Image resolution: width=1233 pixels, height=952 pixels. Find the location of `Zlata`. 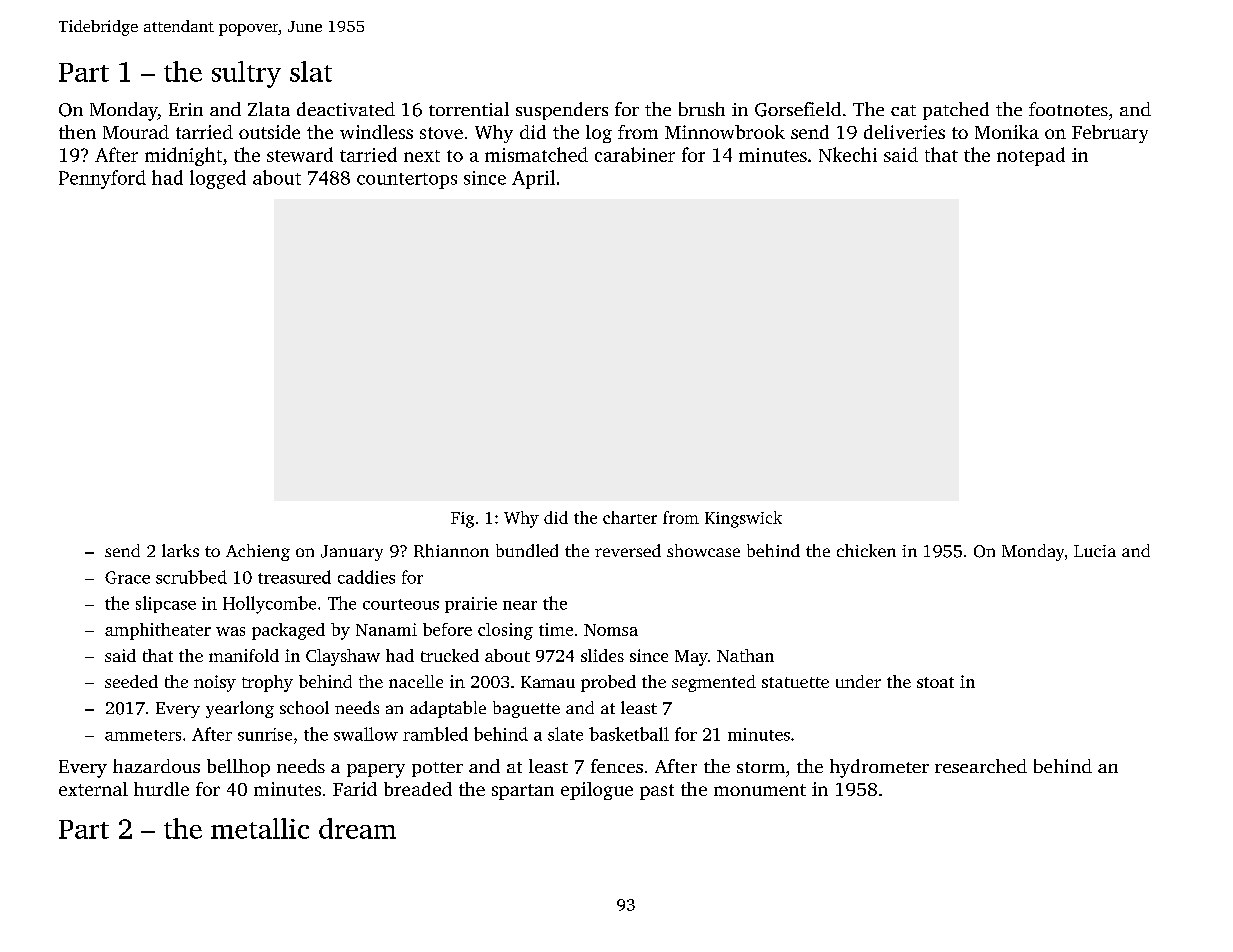

Zlata is located at coordinates (269, 109).
